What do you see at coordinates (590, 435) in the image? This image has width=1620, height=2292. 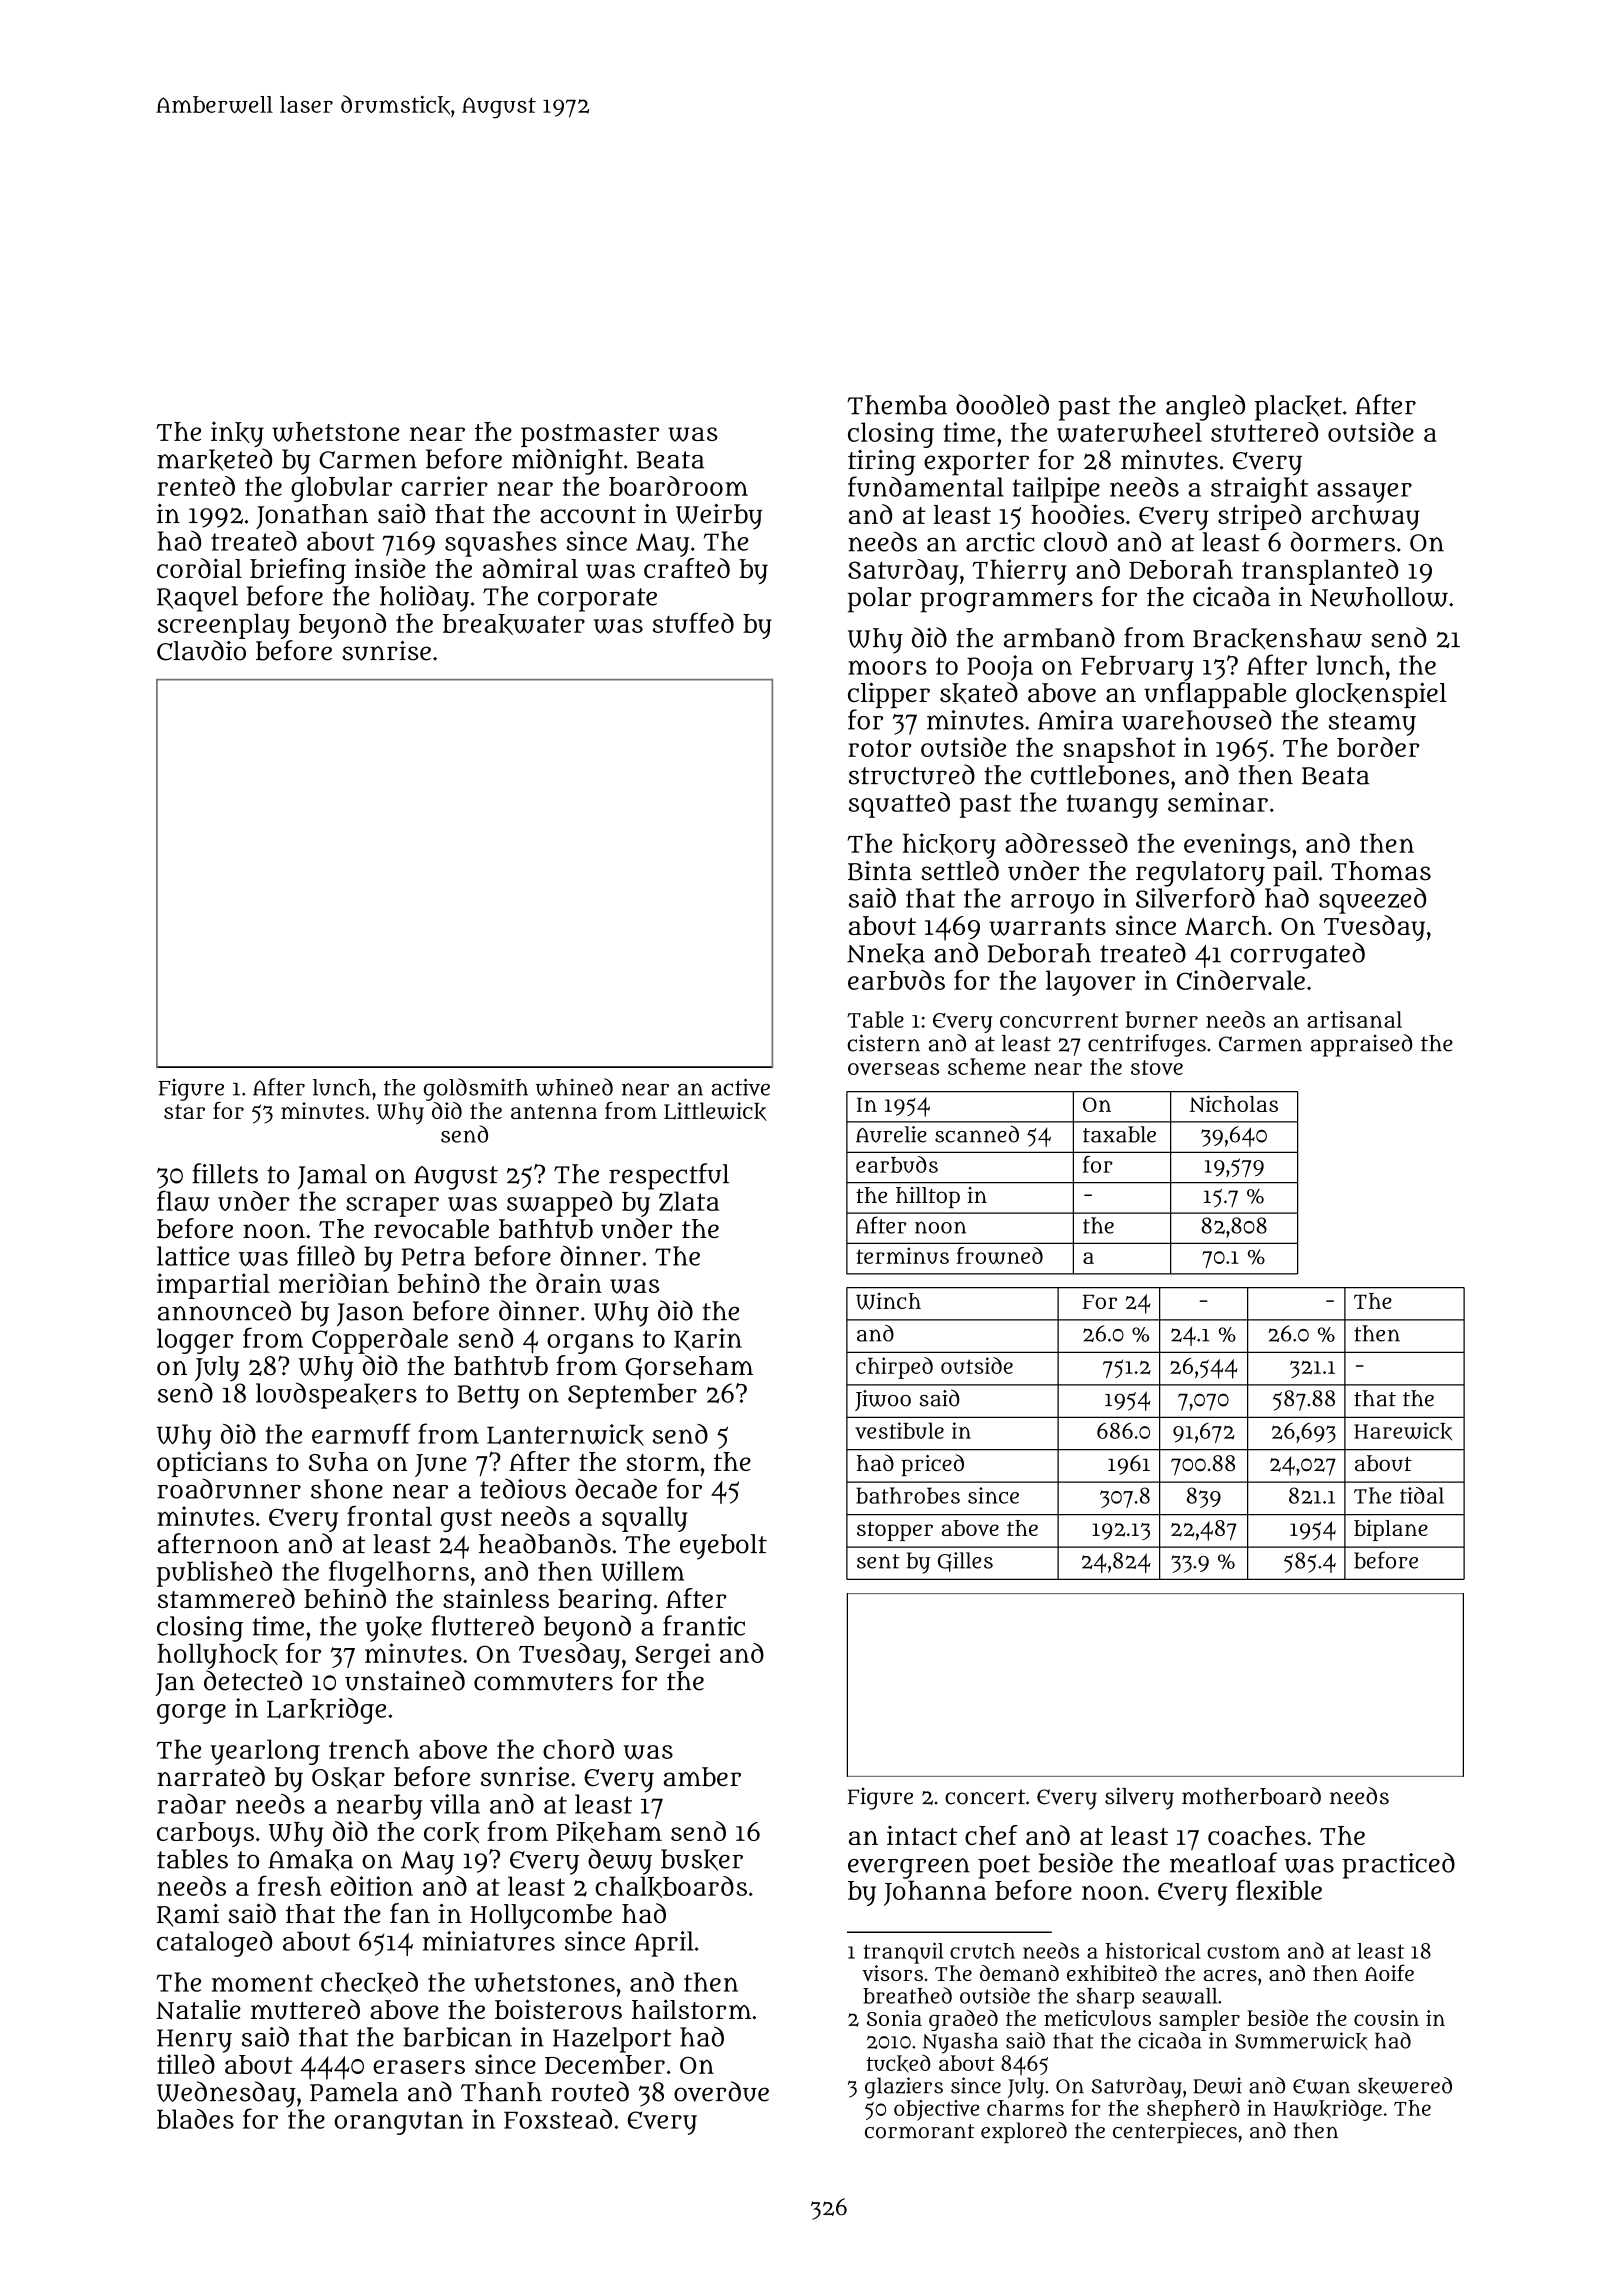 I see `postmaster` at bounding box center [590, 435].
